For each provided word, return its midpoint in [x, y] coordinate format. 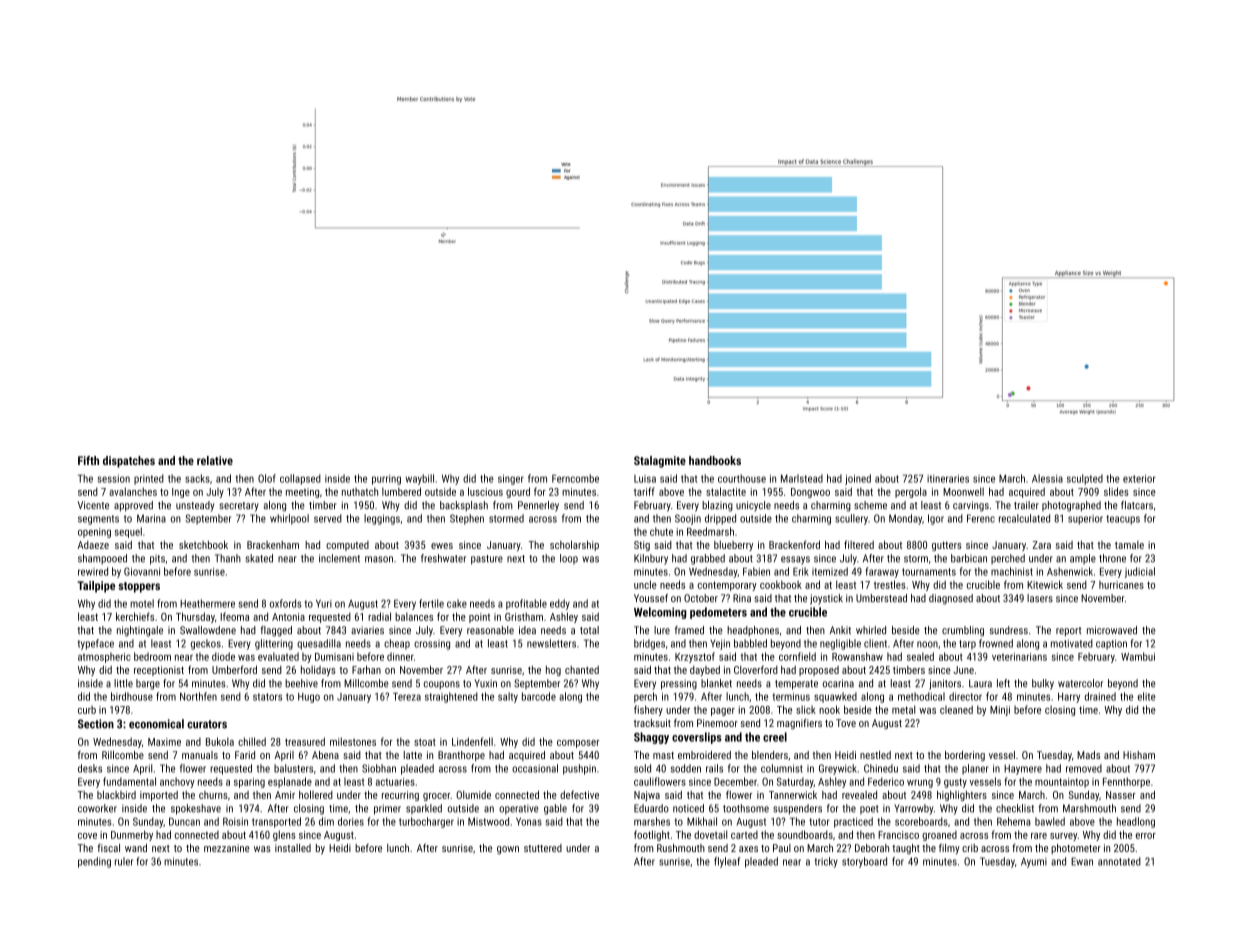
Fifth [88, 460]
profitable [526, 604]
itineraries [948, 478]
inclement [339, 558]
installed [293, 848]
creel [775, 737]
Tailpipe [96, 587]
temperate [796, 685]
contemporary [727, 586]
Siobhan [379, 768]
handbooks [715, 460]
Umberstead [881, 598]
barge [148, 684]
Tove [846, 723]
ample [1083, 559]
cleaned [956, 709]
